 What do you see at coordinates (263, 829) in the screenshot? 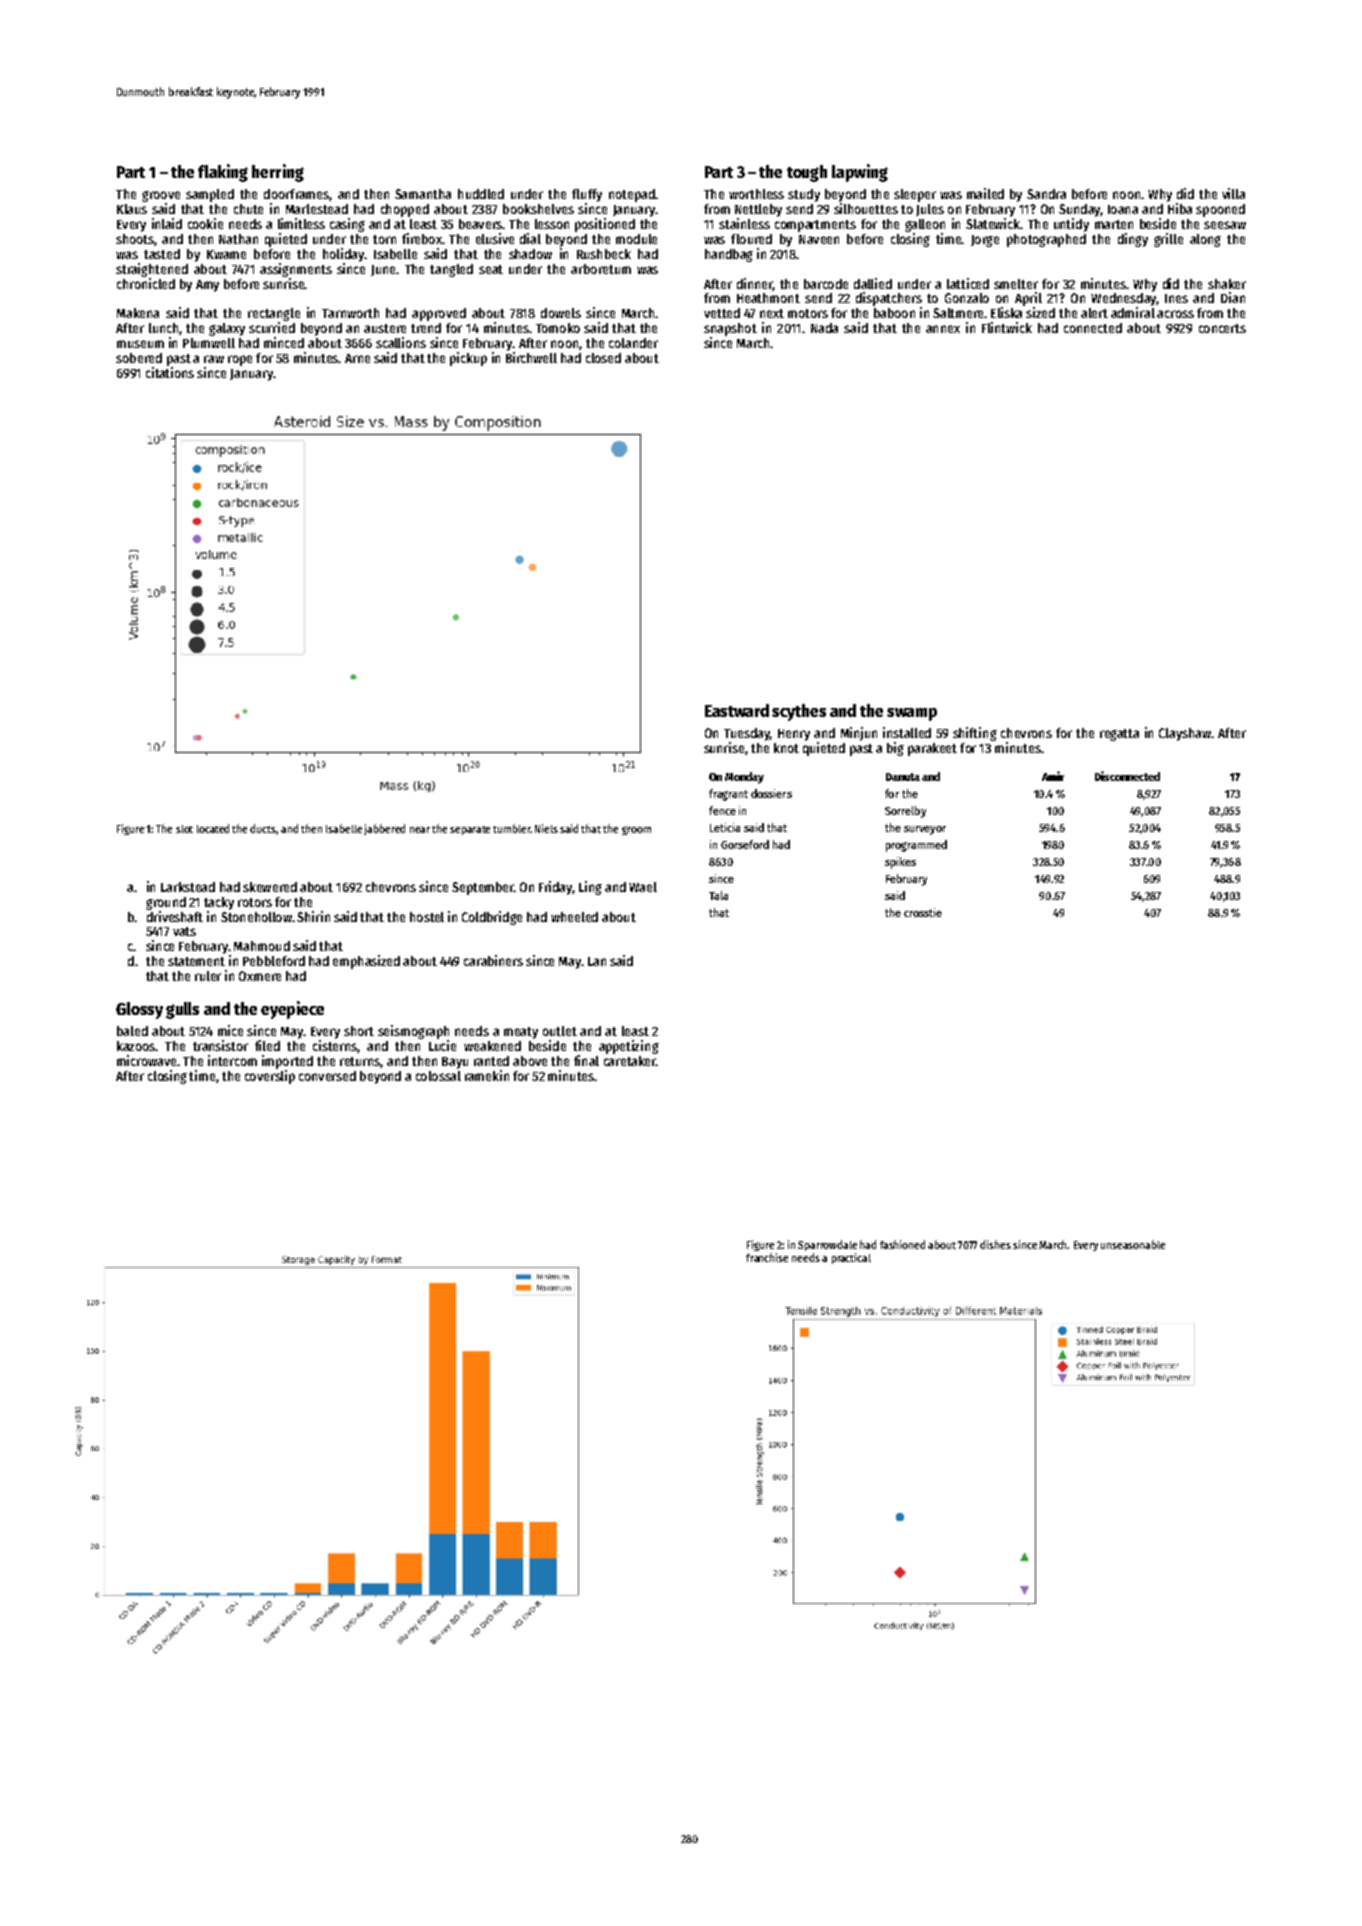
I see `ducts` at bounding box center [263, 829].
